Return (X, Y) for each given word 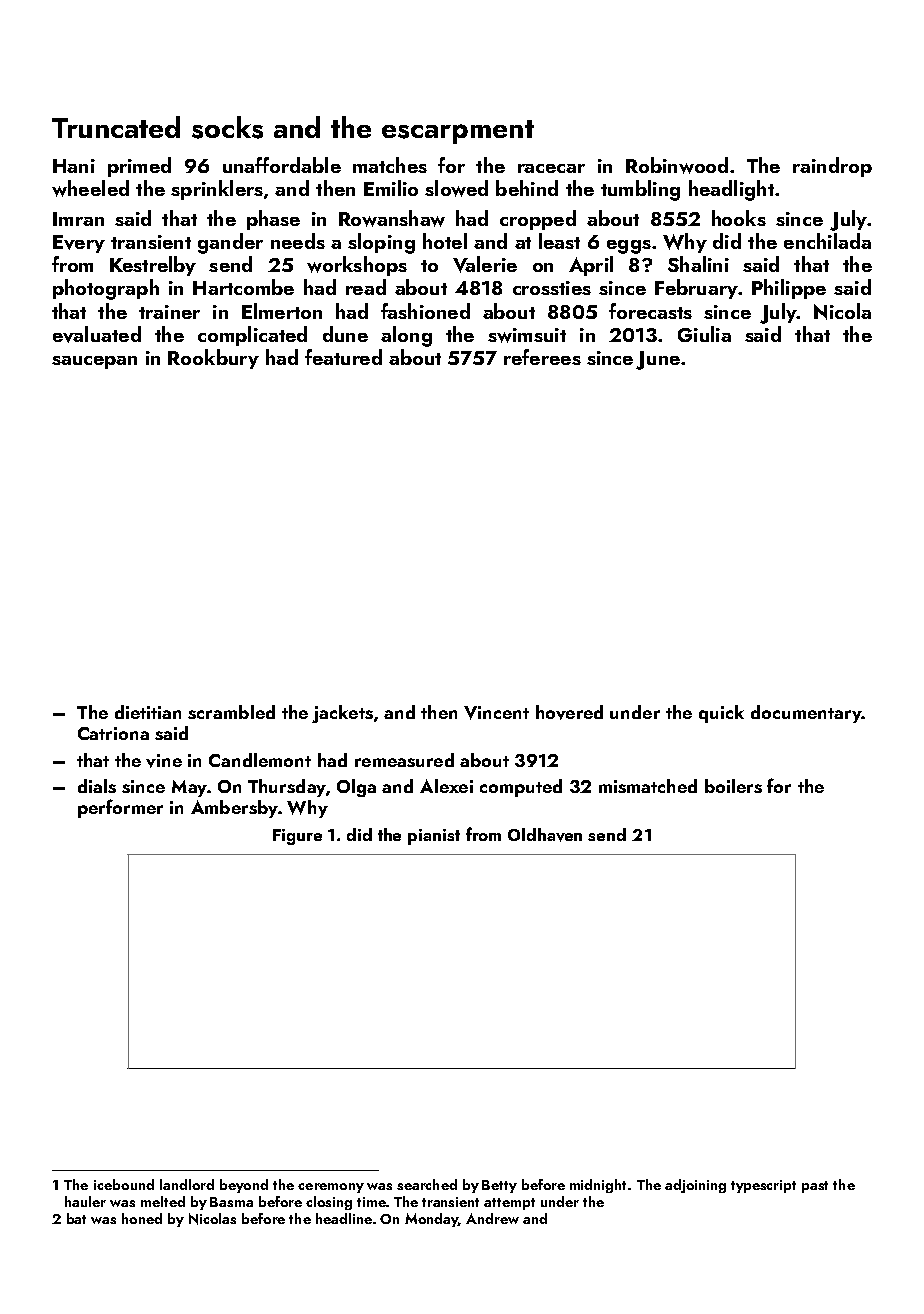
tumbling (640, 190)
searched (427, 1184)
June (658, 360)
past (815, 1187)
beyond (244, 1186)
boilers (733, 786)
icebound (124, 1184)
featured (343, 357)
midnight (598, 1186)
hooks (739, 218)
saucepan (94, 362)
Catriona (113, 733)
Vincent (496, 713)
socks (227, 127)
